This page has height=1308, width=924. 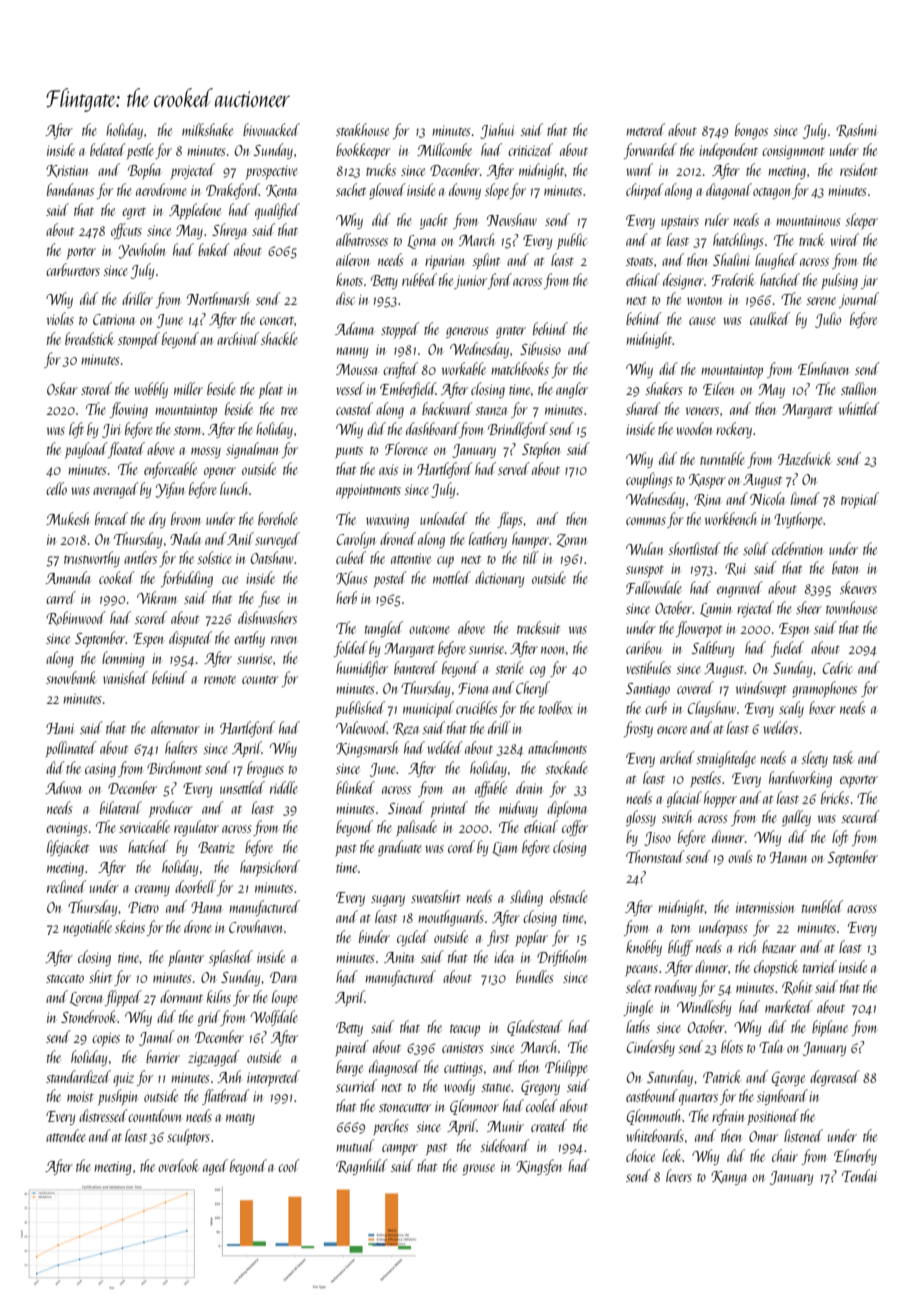 I want to click on flowerpot, so click(x=699, y=629).
